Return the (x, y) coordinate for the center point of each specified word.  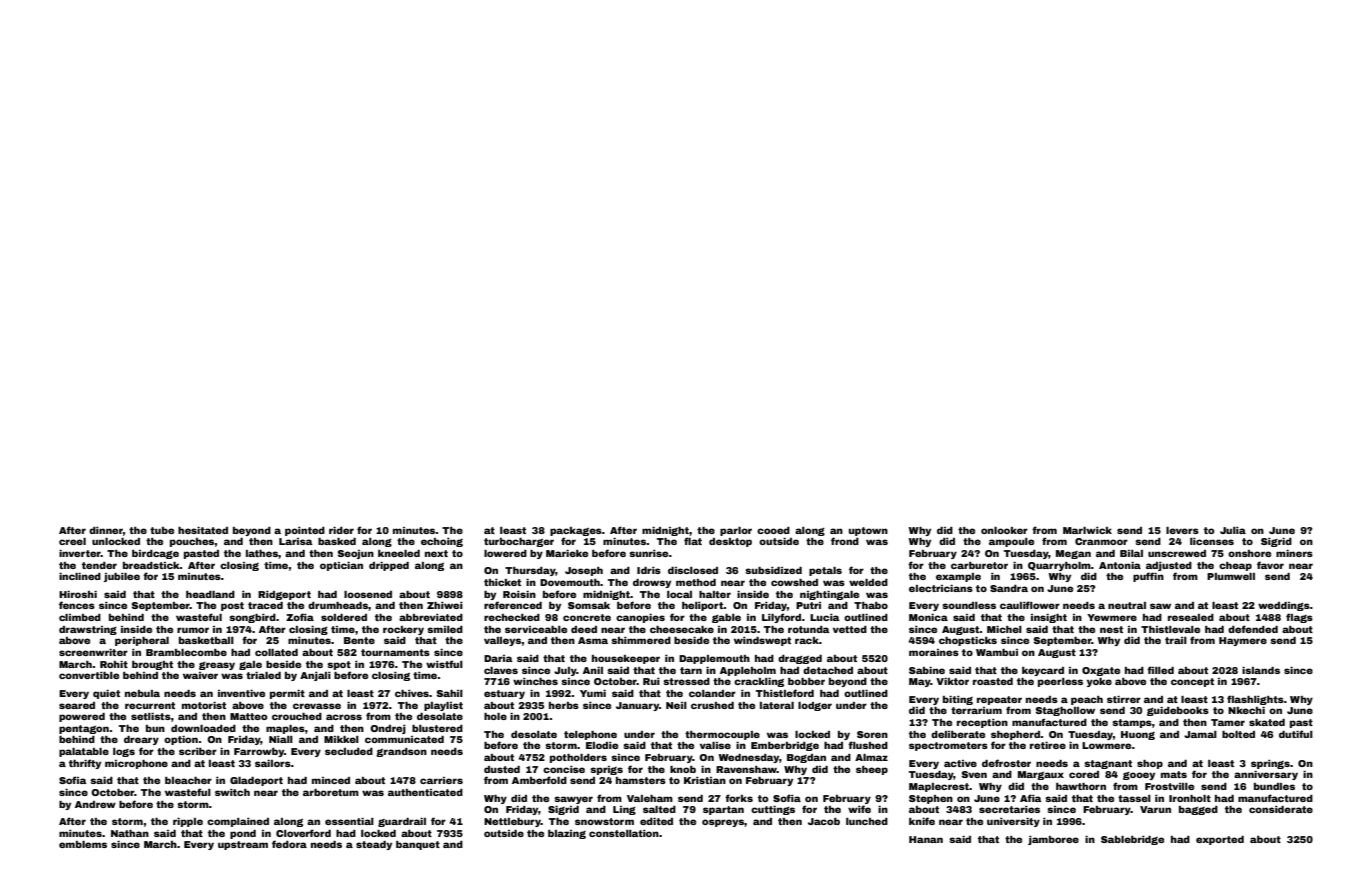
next (436, 553)
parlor (736, 531)
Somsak (589, 605)
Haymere (1243, 641)
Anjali (315, 676)
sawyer (573, 800)
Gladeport (256, 781)
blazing (567, 834)
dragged (800, 659)
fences (77, 605)
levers (1182, 530)
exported (1220, 840)
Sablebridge (1132, 840)
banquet (418, 845)
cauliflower (1030, 605)
